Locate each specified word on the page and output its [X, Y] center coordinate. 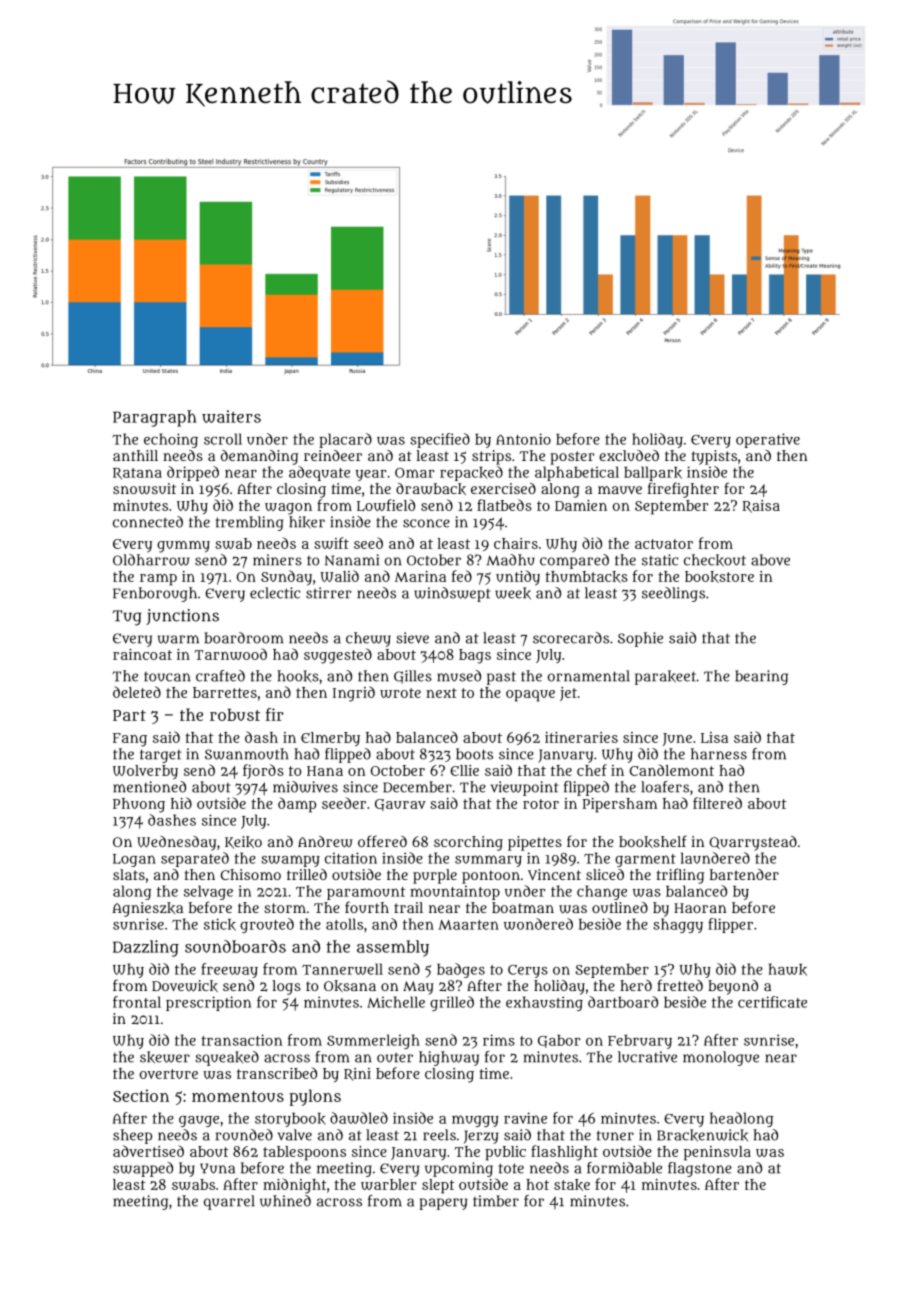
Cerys [528, 971]
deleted [137, 692]
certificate [772, 1002]
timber [496, 1201]
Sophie [640, 639]
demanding [259, 457]
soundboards [235, 946]
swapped [143, 1169]
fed [462, 576]
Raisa [761, 506]
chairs [516, 543]
